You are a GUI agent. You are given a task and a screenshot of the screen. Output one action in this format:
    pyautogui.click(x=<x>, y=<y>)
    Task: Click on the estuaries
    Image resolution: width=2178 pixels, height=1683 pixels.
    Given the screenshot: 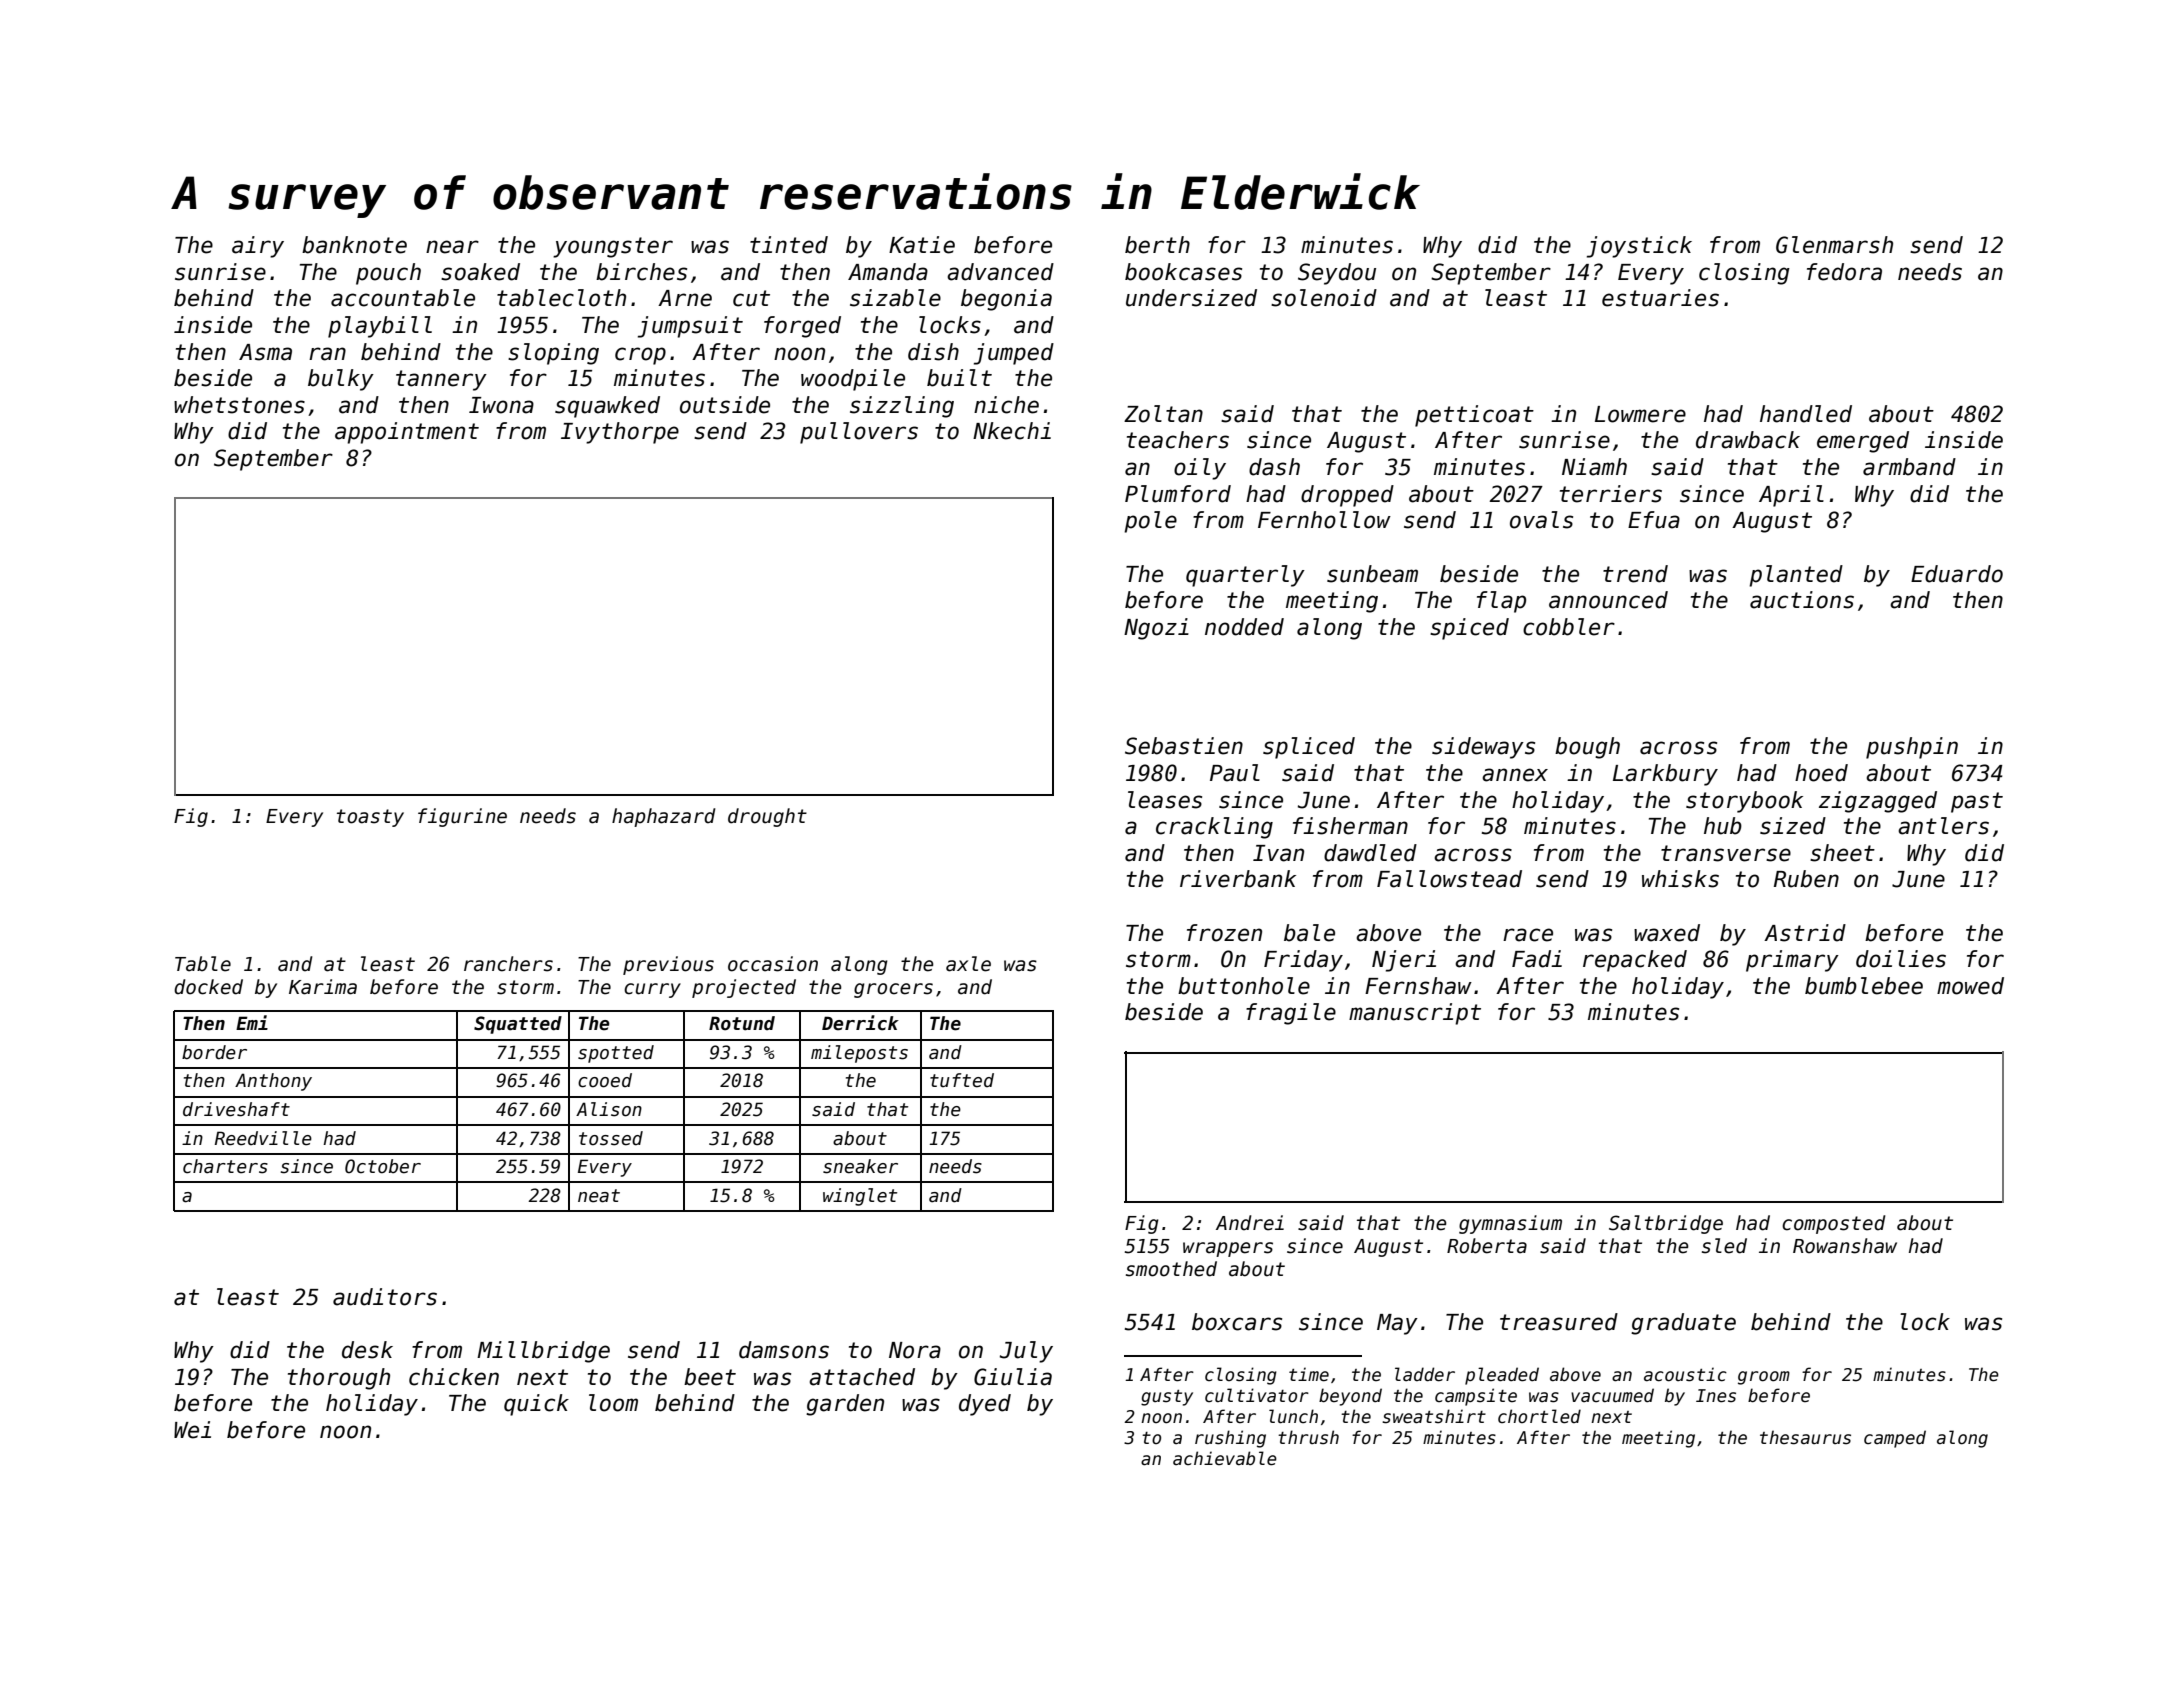 What is the action you would take?
    pyautogui.click(x=1660, y=298)
